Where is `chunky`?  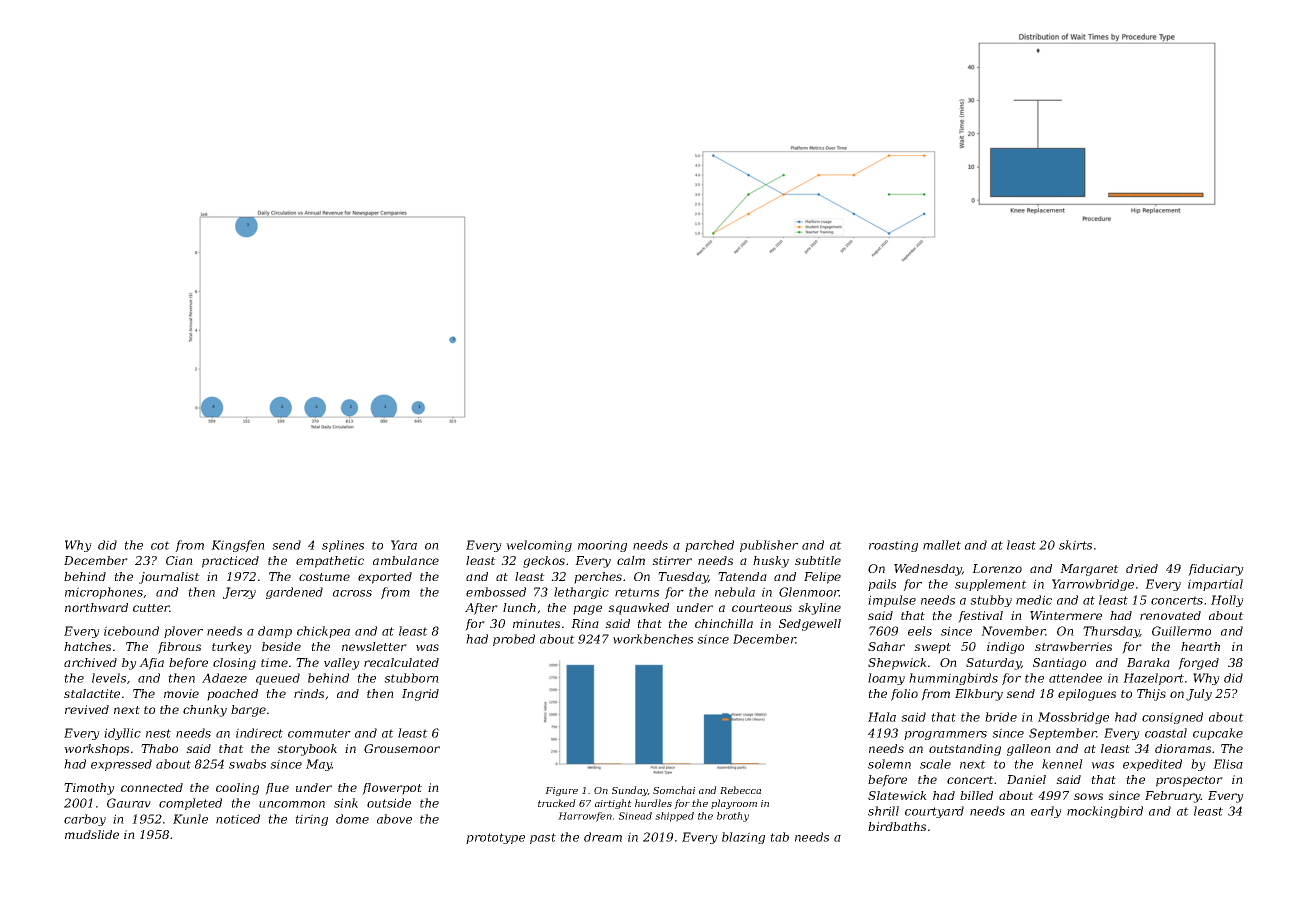
chunky is located at coordinates (205, 711).
